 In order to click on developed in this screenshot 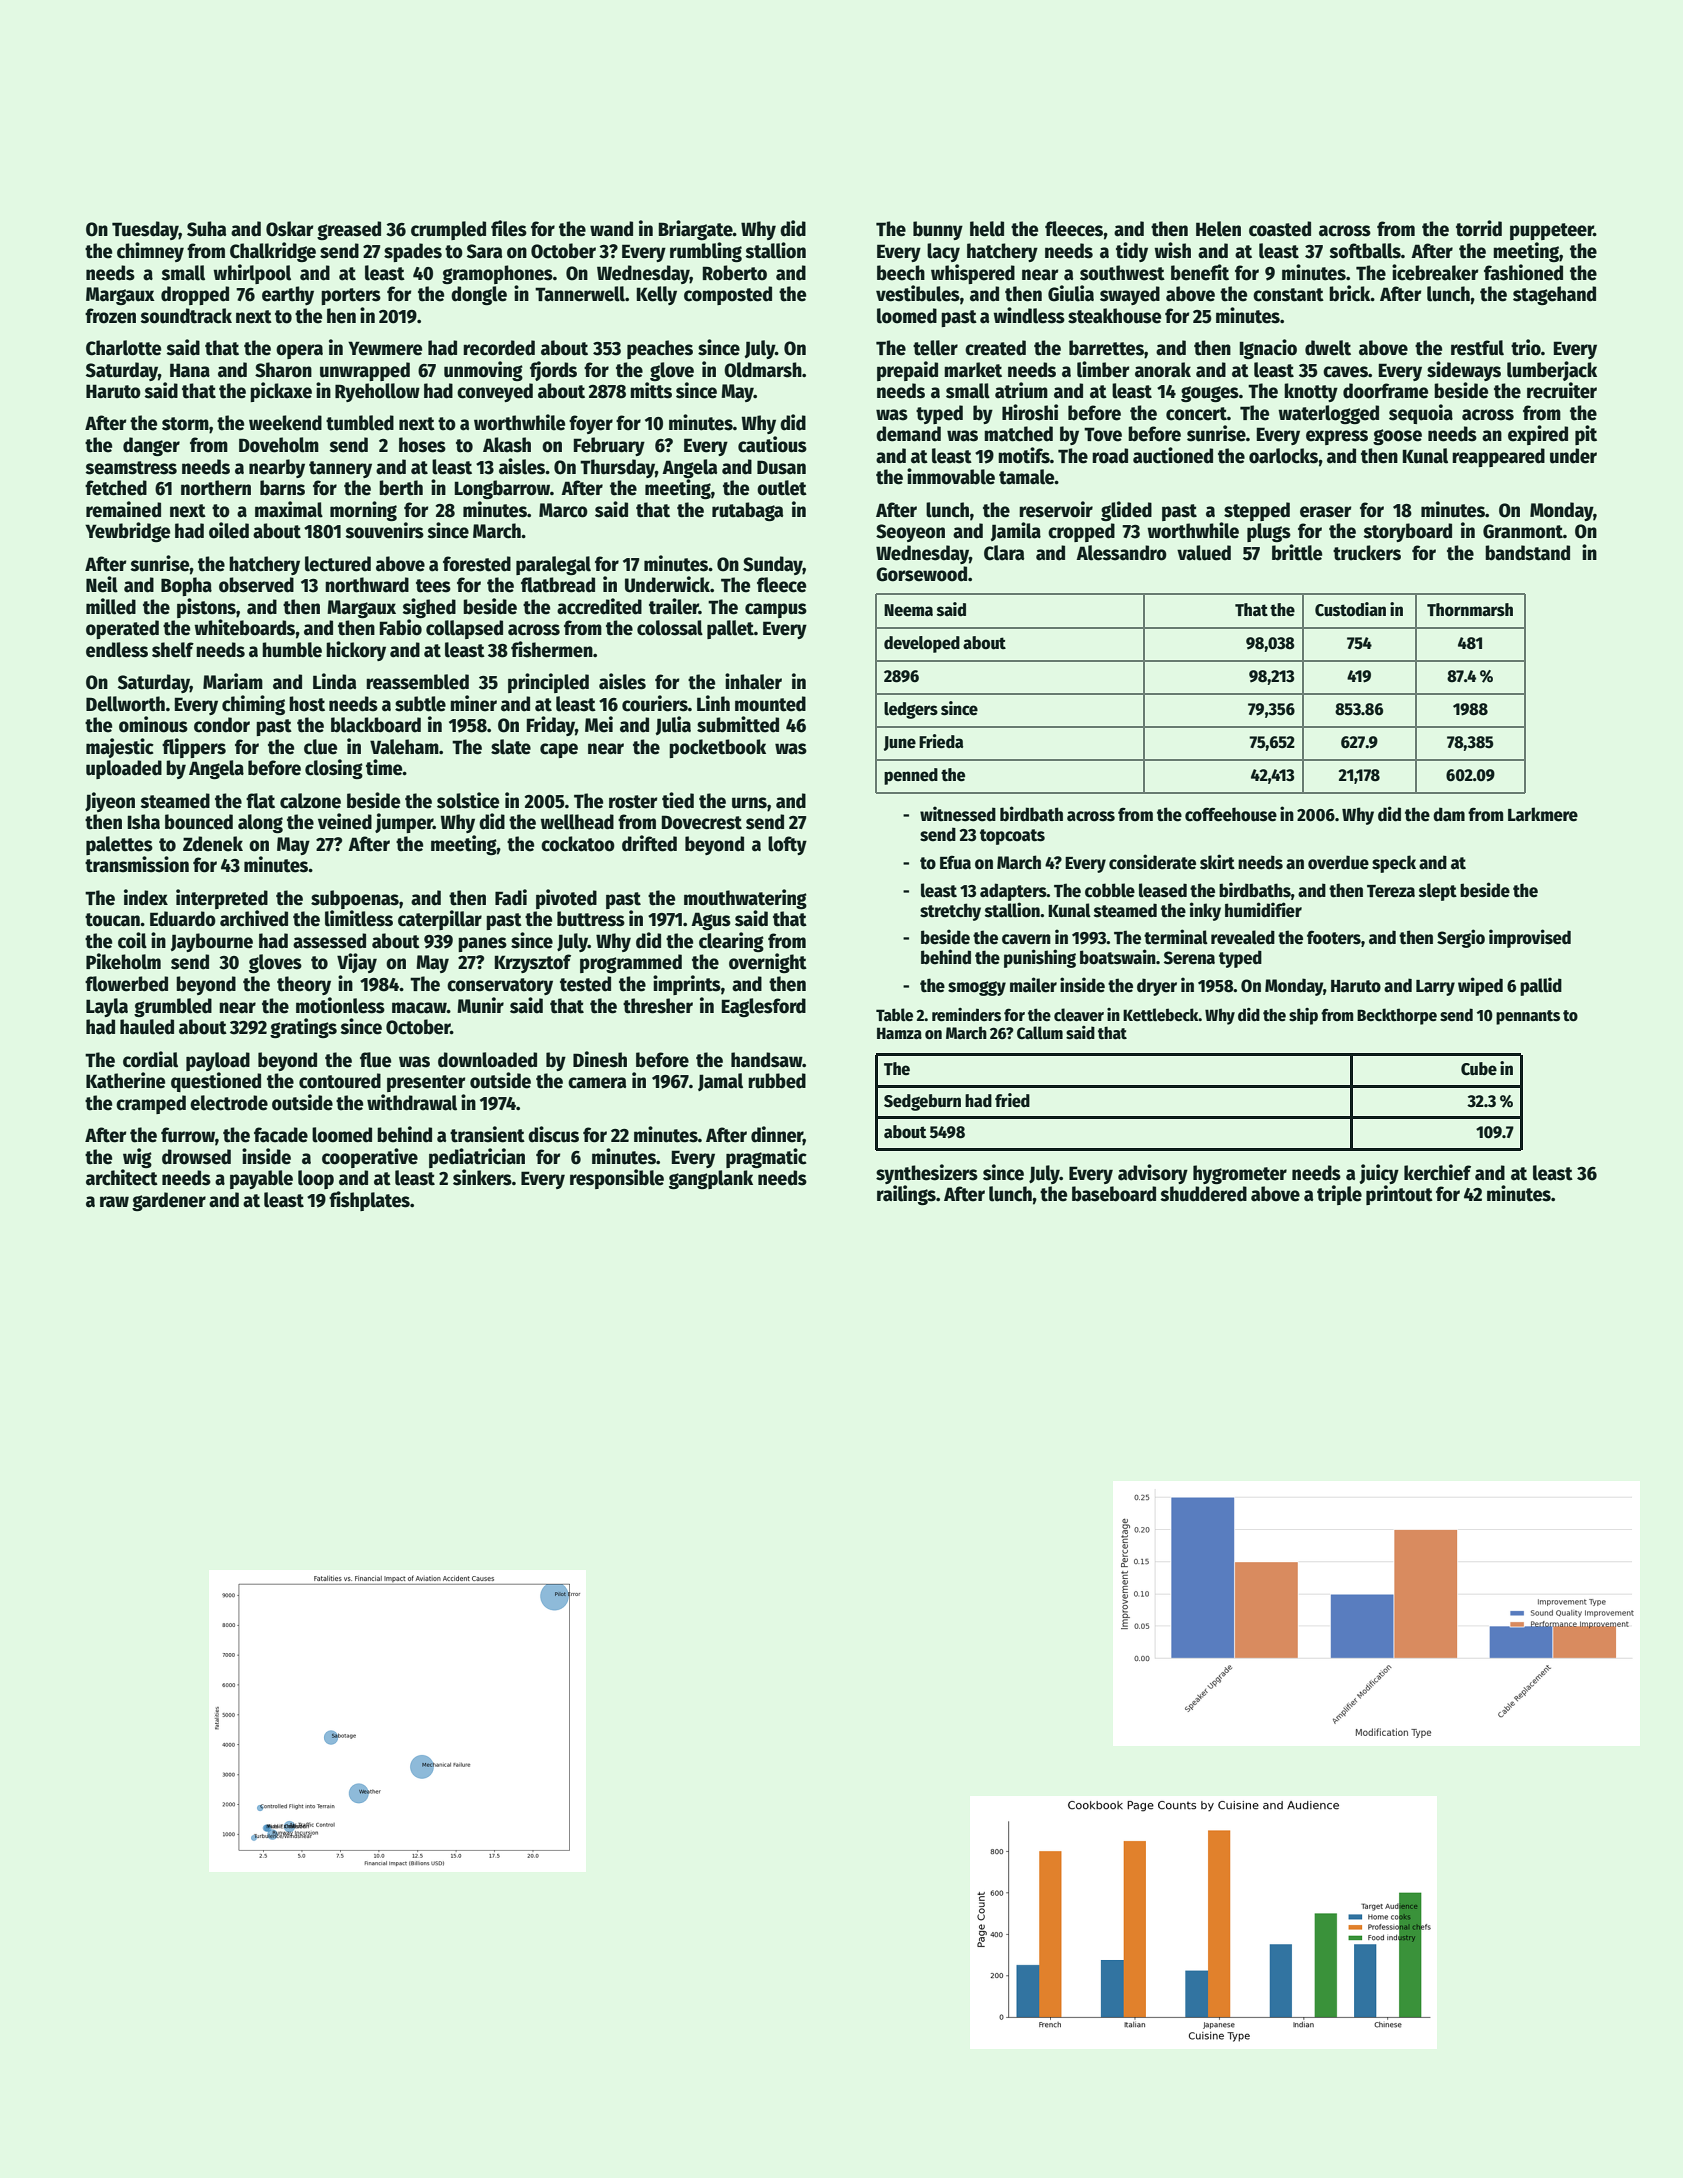, I will do `click(922, 644)`.
